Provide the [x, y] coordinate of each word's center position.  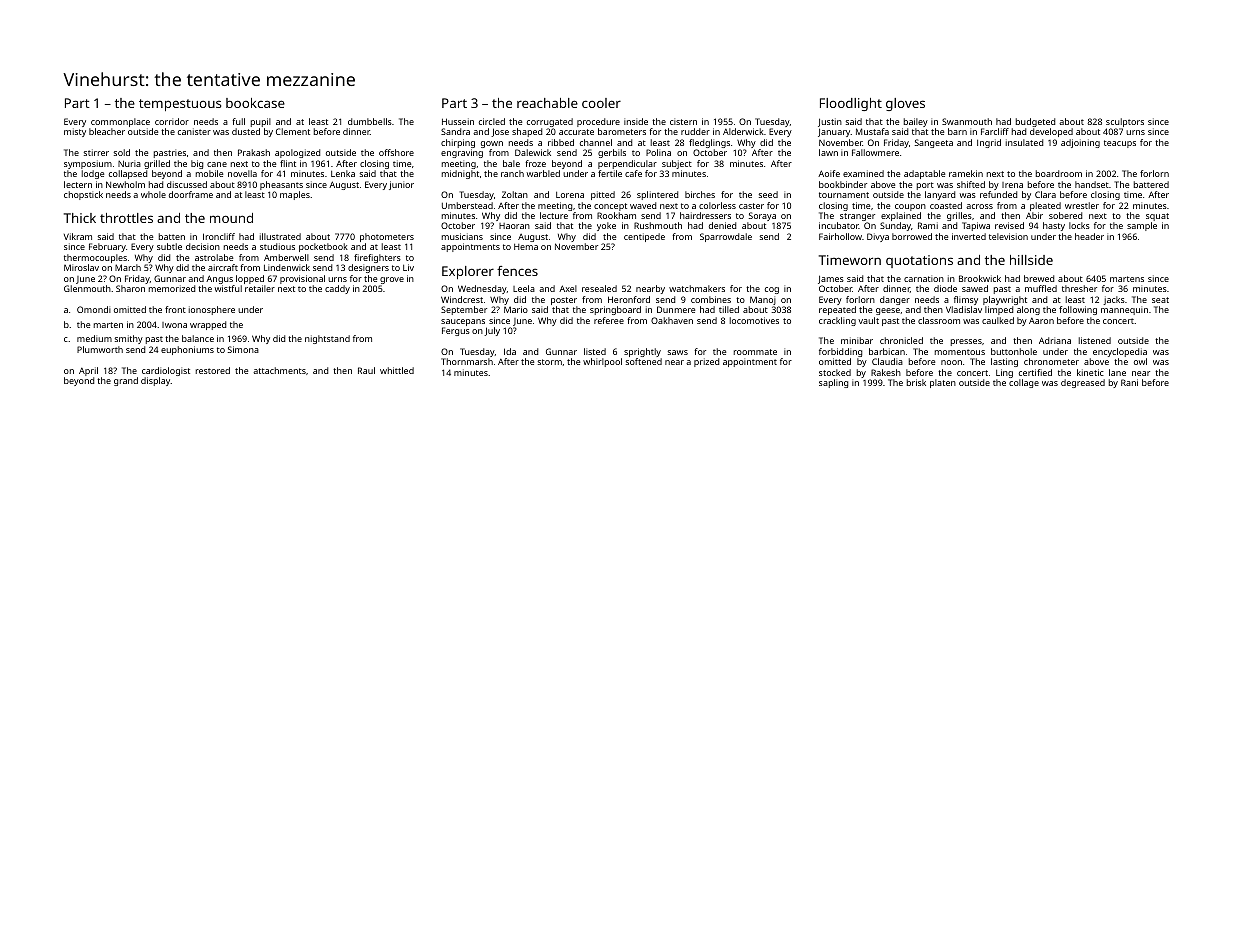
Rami [928, 225]
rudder [695, 131]
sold [122, 152]
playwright [1005, 300]
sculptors [1125, 122]
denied [722, 225]
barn [957, 131]
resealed [599, 288]
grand [126, 381]
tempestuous [180, 105]
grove [392, 280]
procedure [598, 122]
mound [231, 218]
